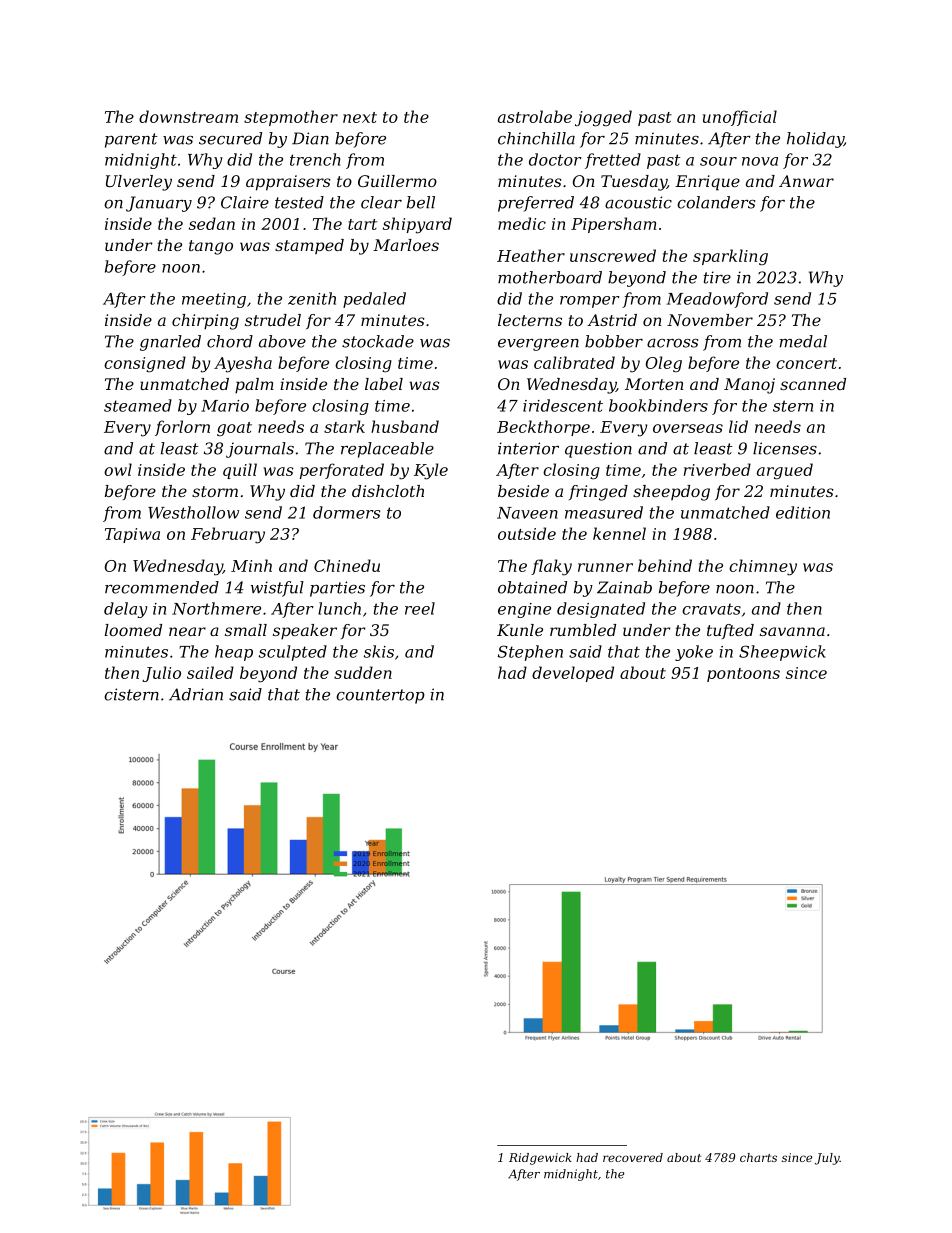  Describe the element at coordinates (131, 140) in the screenshot. I see `parent` at that location.
